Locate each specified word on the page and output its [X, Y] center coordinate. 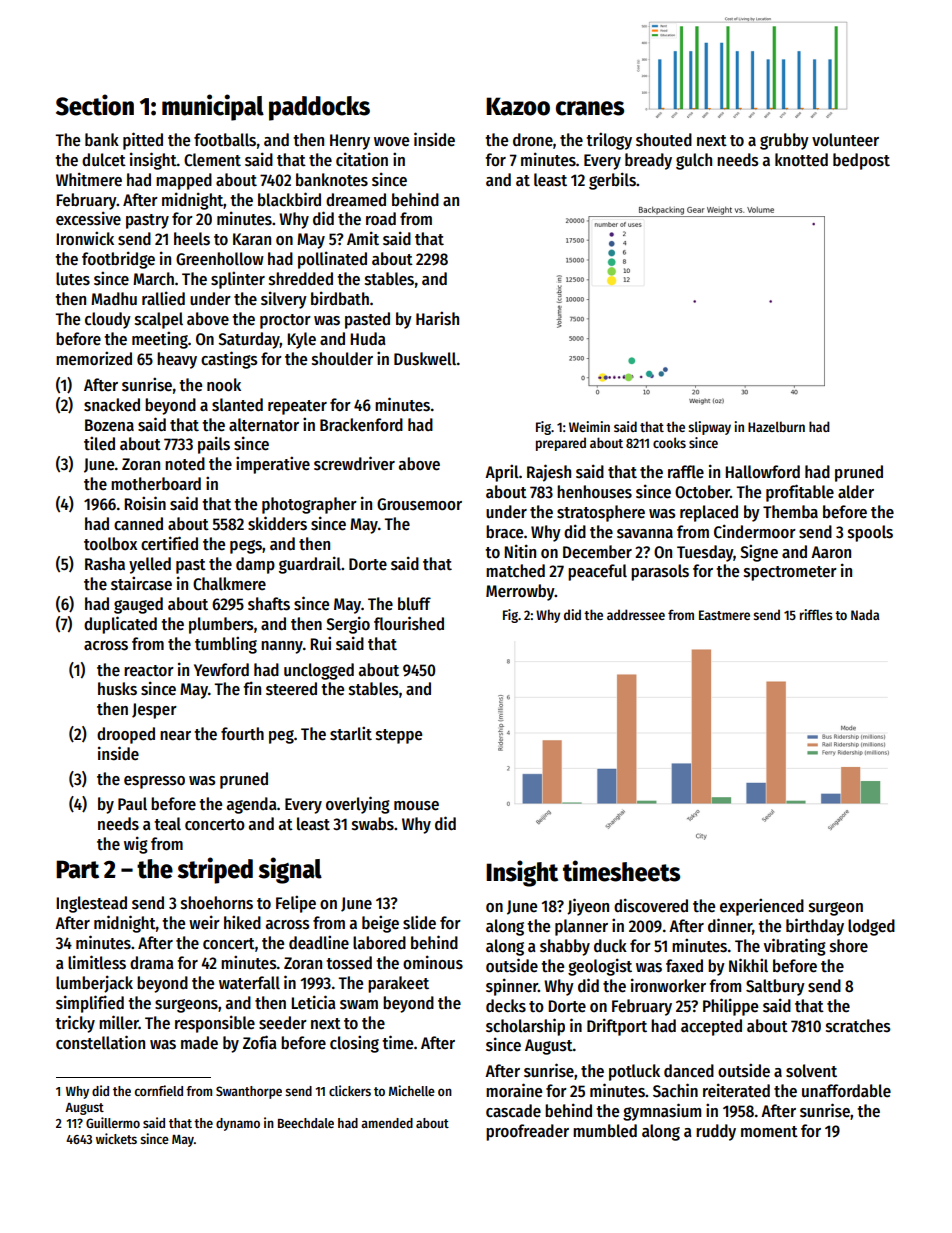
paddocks [319, 108]
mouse [416, 806]
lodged [871, 927]
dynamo [238, 1124]
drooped [126, 735]
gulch [694, 161]
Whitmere [89, 179]
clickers [350, 1090]
